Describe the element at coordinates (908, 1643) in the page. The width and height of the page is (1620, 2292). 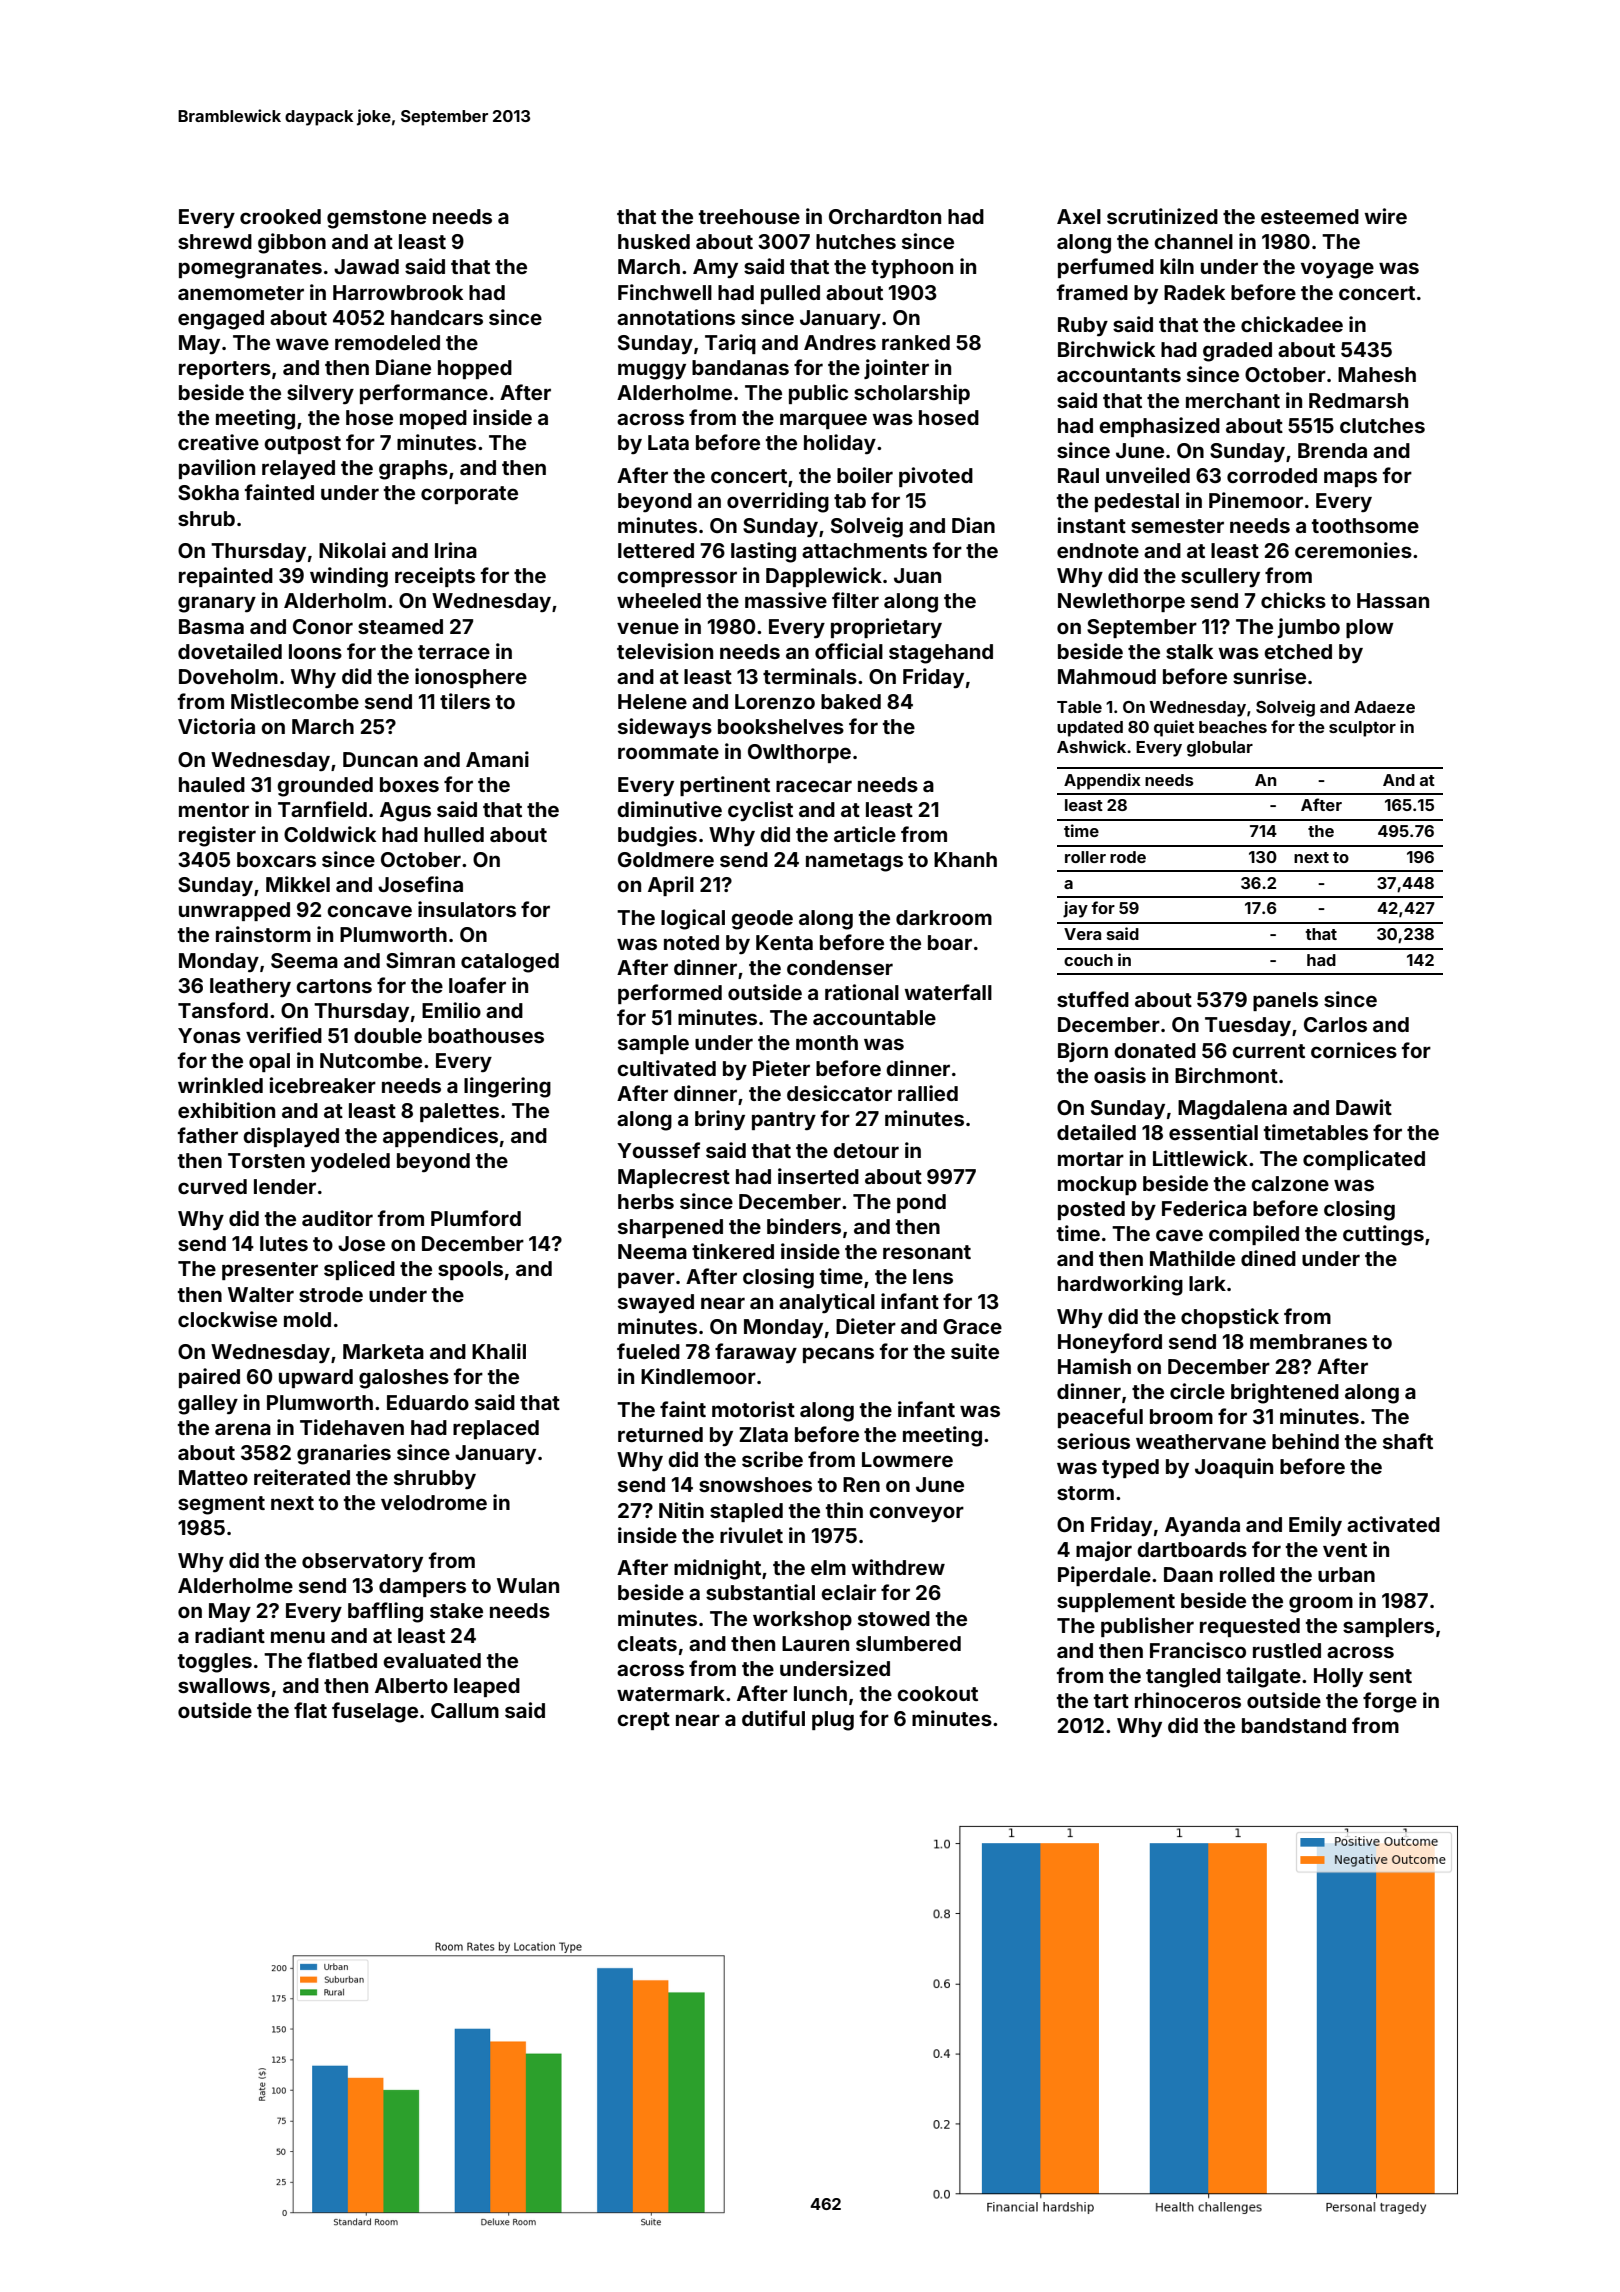
I see `slumbered` at that location.
